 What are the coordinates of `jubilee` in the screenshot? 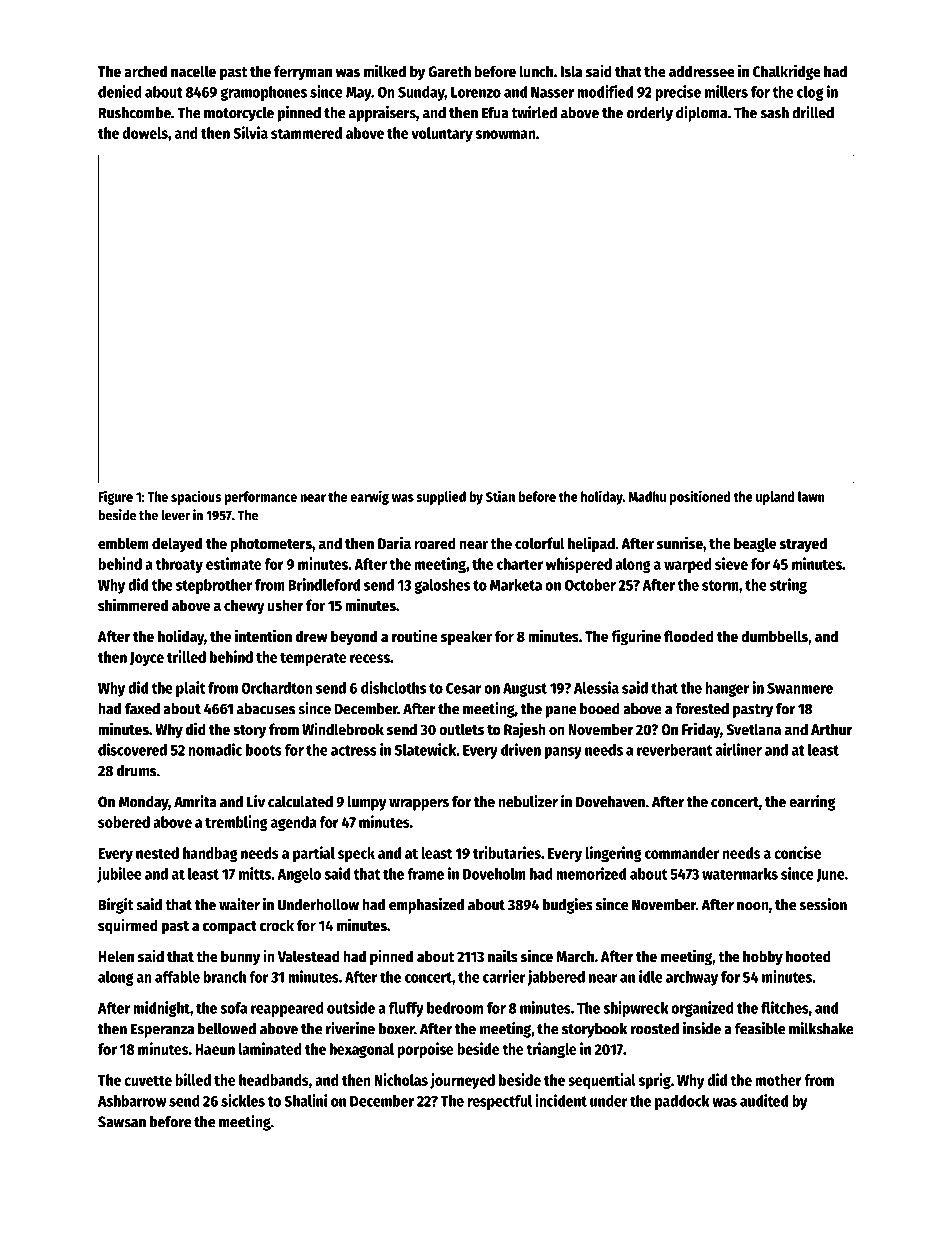 It's located at (119, 875).
